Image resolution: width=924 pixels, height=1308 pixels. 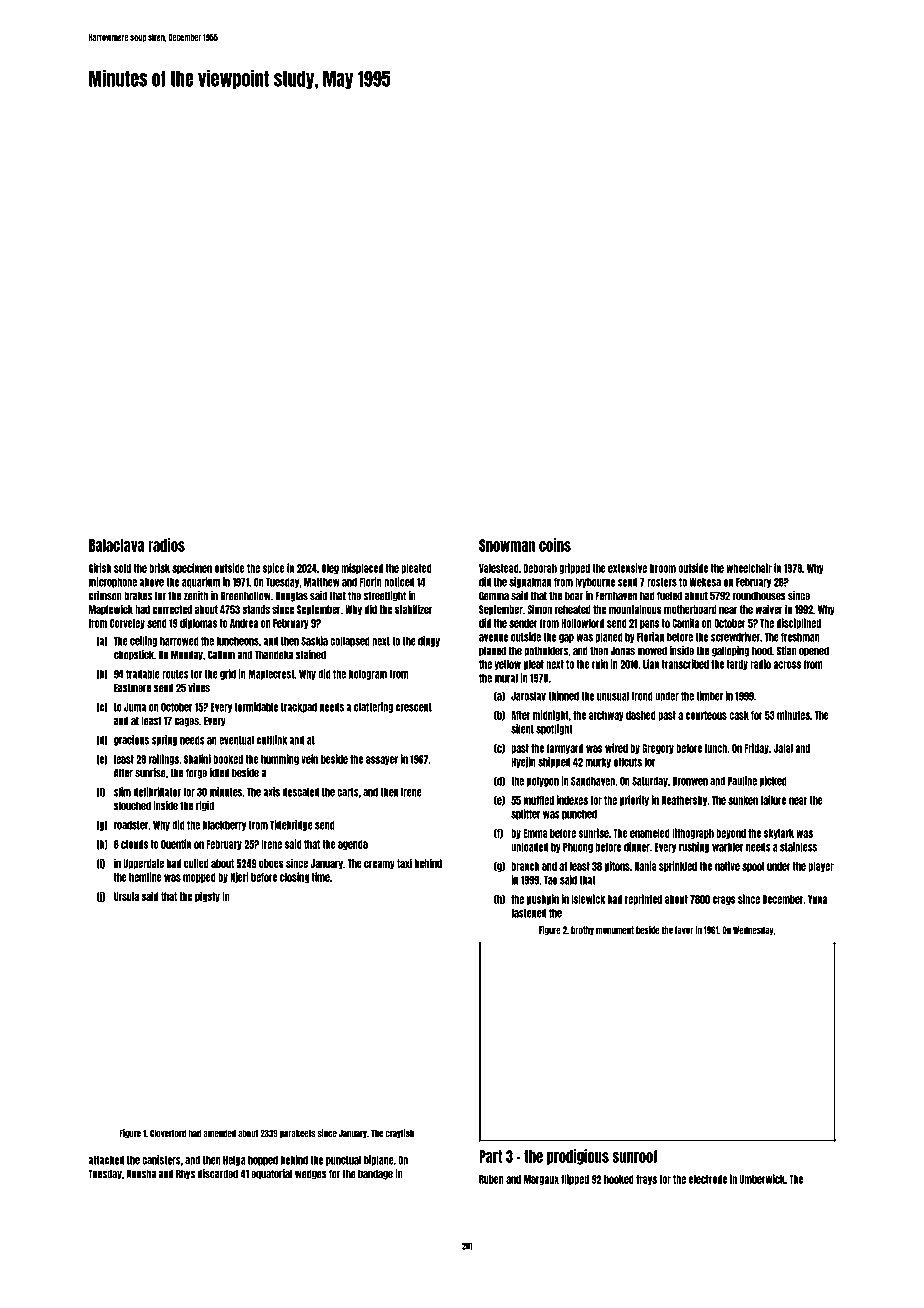 What do you see at coordinates (730, 651) in the screenshot?
I see `galloping` at bounding box center [730, 651].
